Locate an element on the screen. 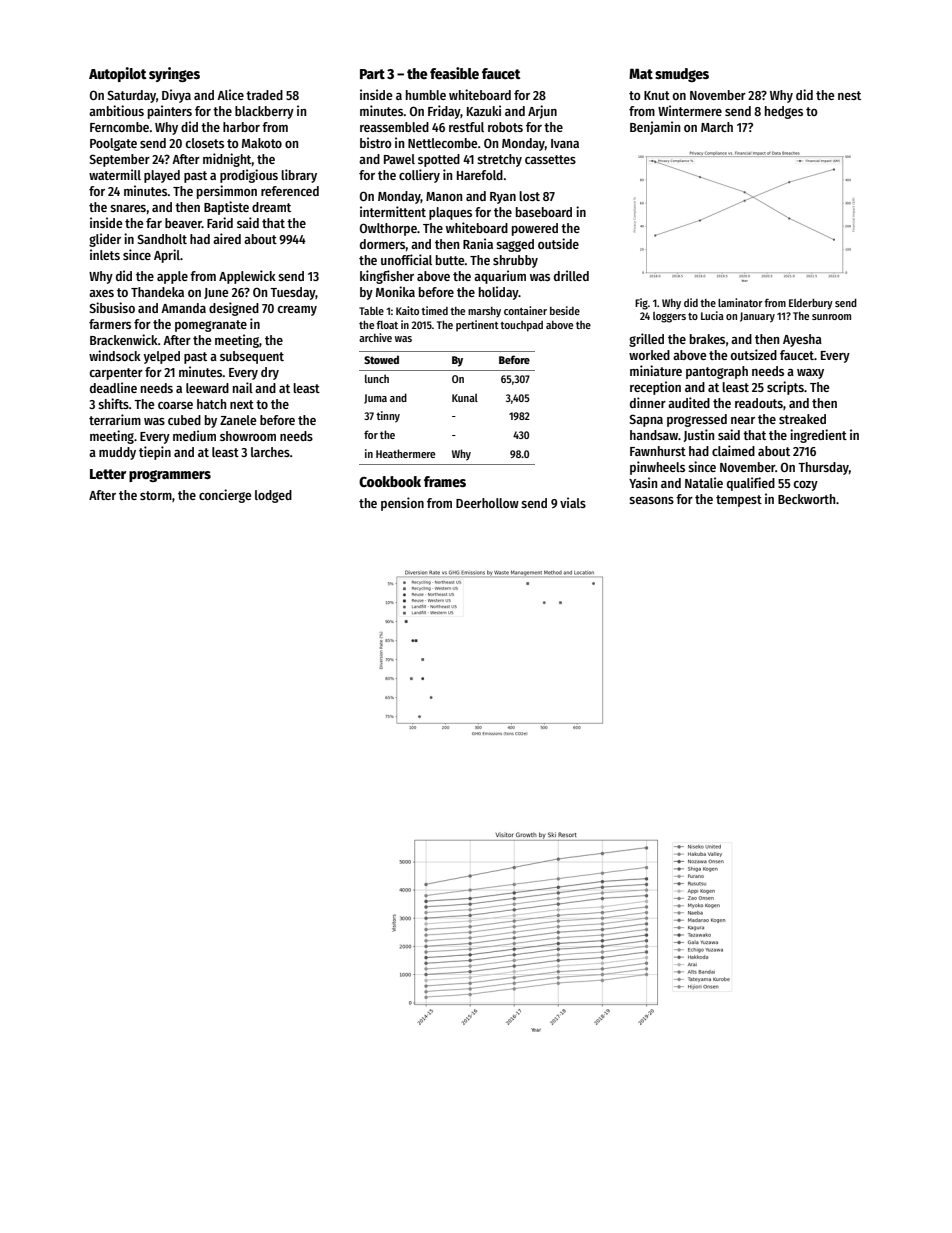 Image resolution: width=952 pixels, height=1233 pixels. baseboard is located at coordinates (544, 212).
